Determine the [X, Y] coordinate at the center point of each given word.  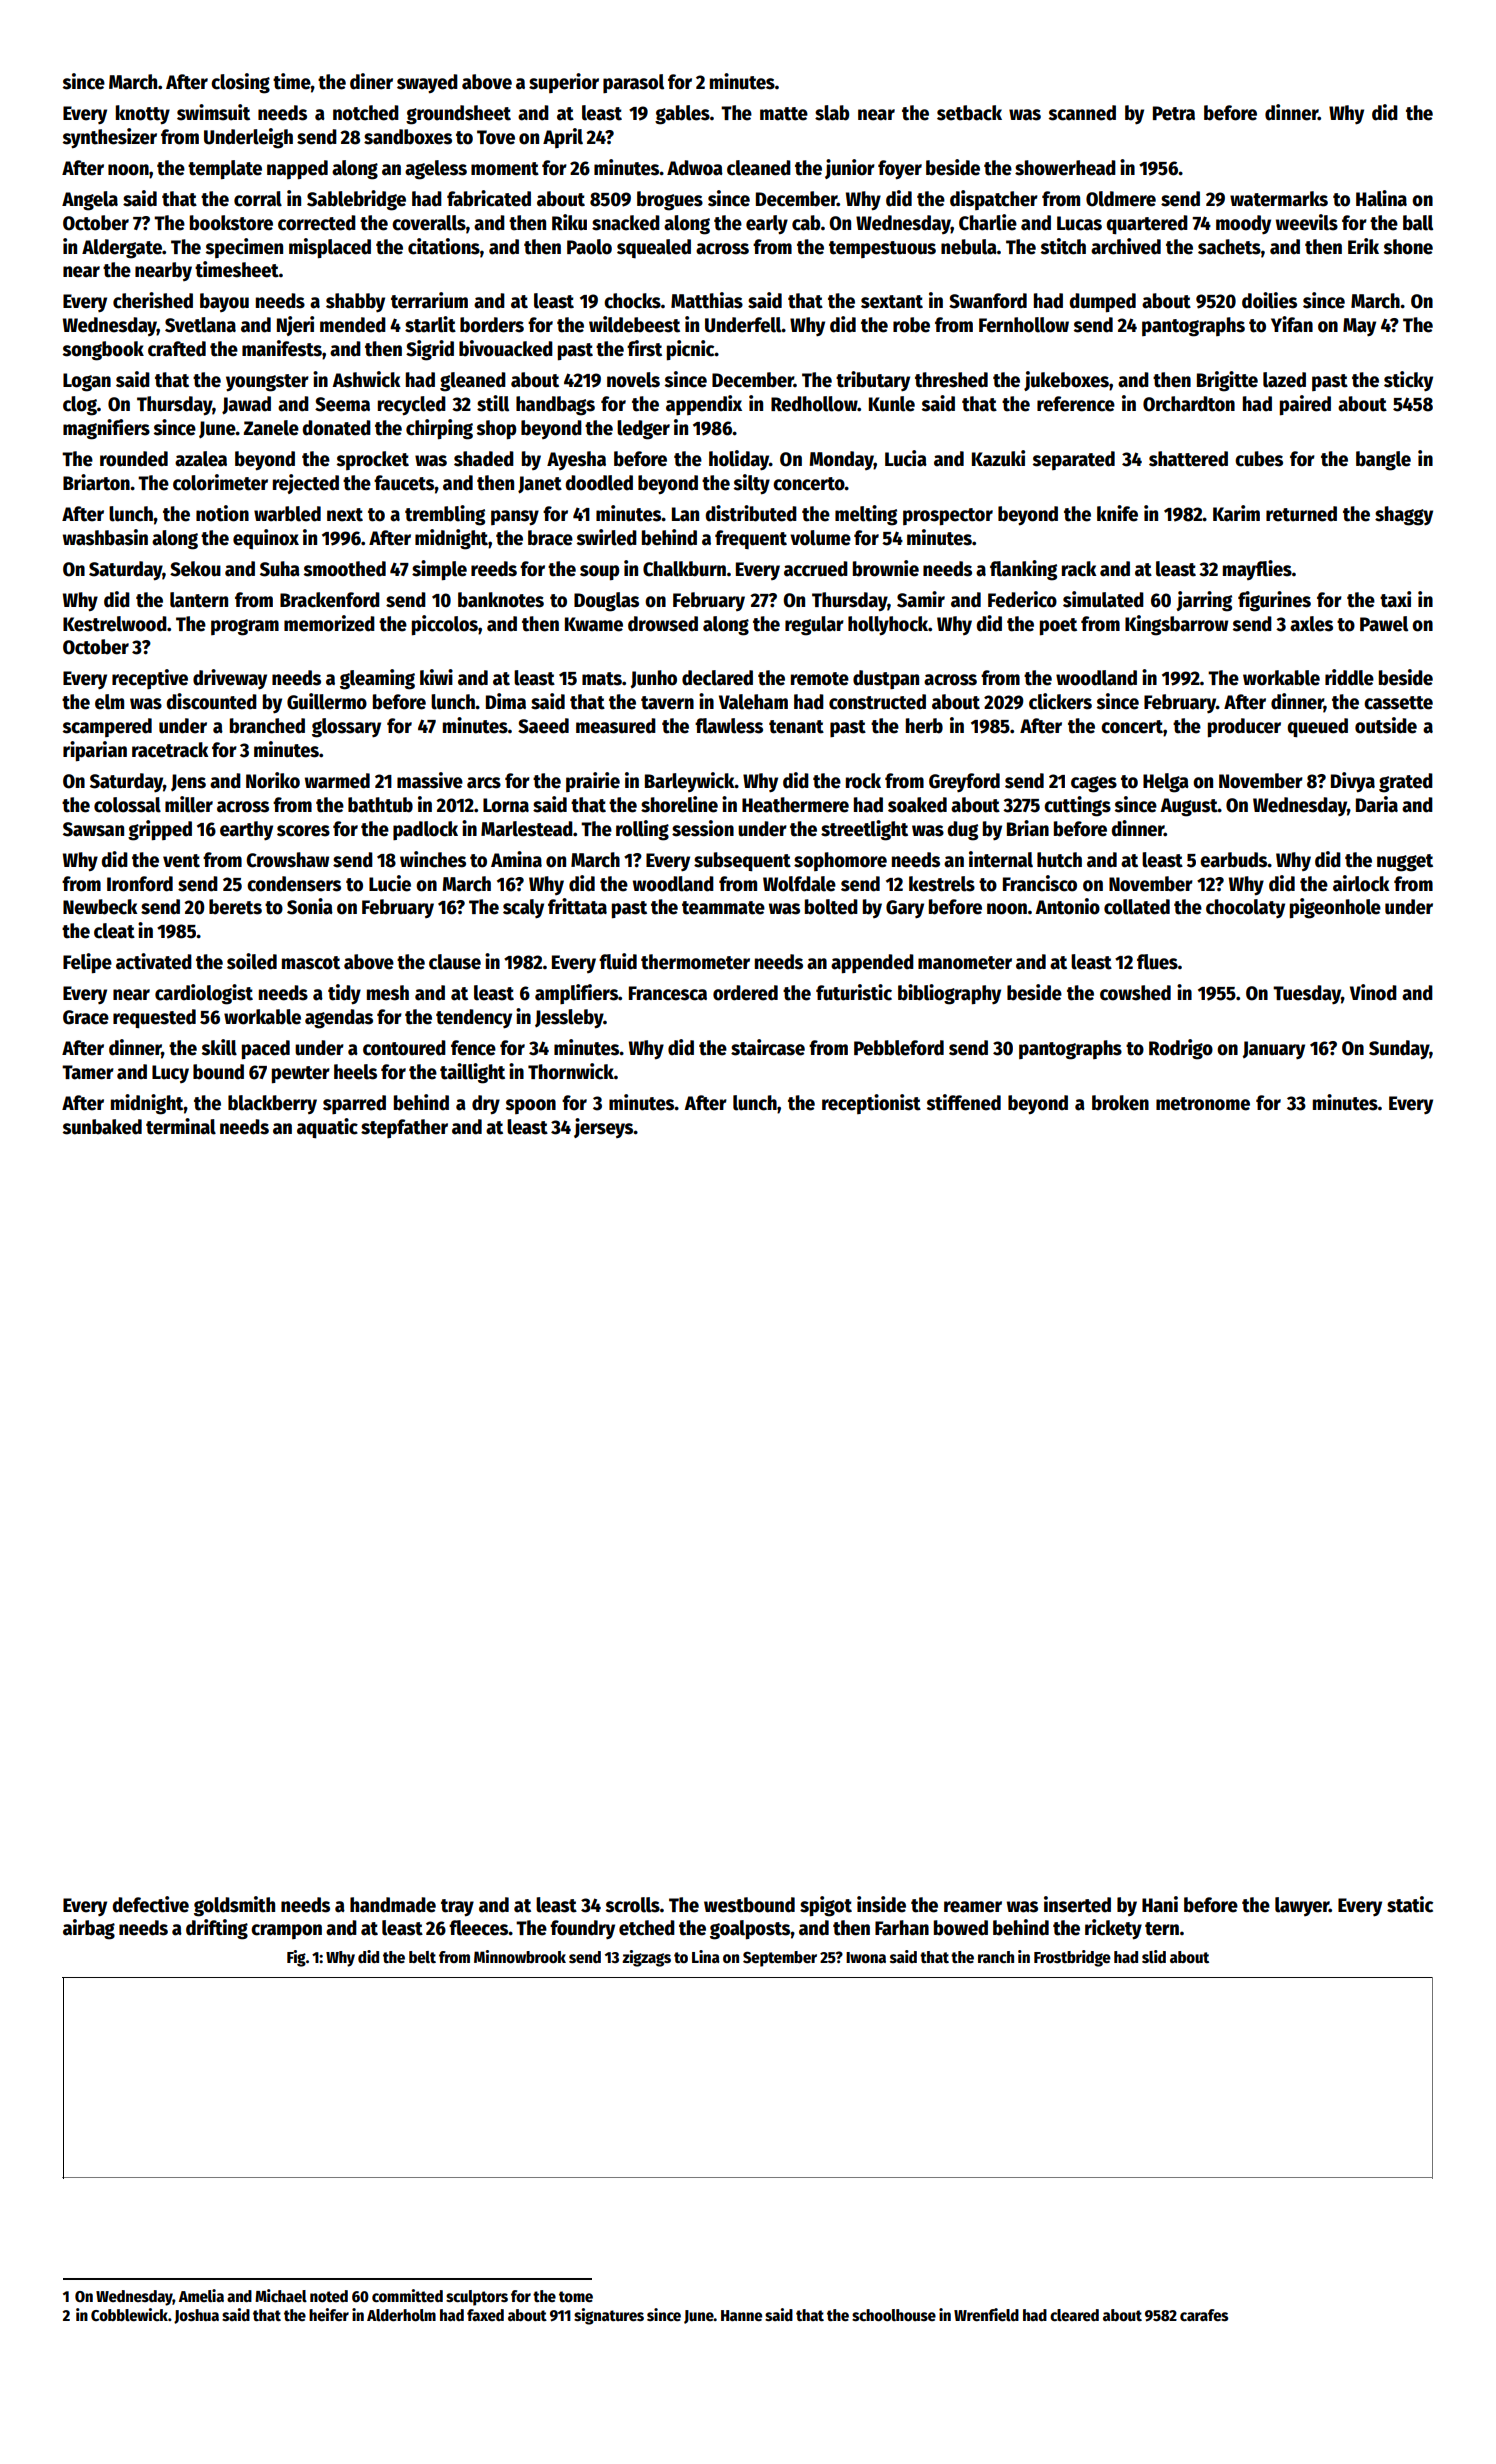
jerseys [604, 1128]
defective [150, 1904]
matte [784, 114]
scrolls [633, 1905]
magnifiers [106, 429]
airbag [89, 1929]
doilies [1269, 300]
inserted [1077, 1904]
